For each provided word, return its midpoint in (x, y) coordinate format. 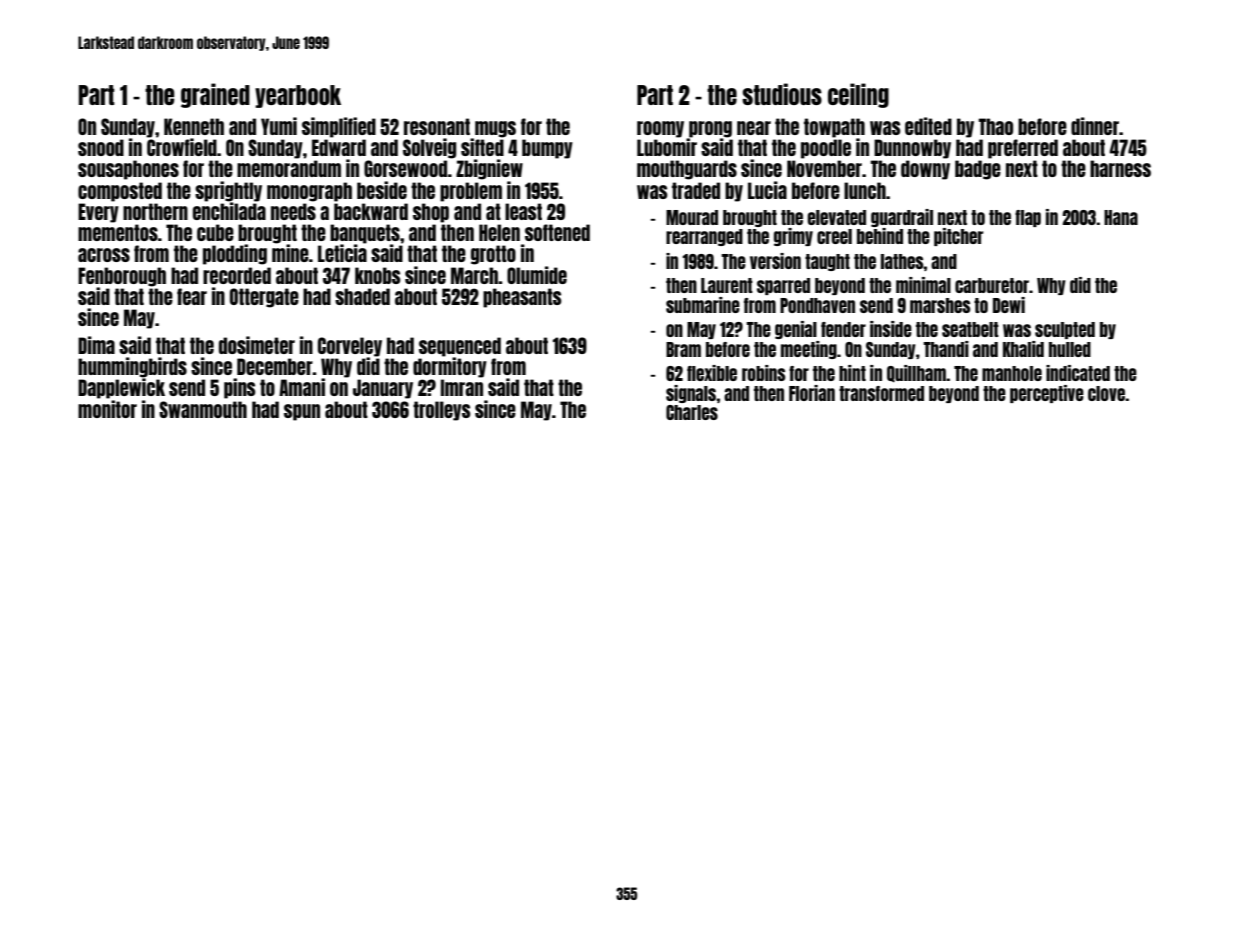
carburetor (992, 285)
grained (215, 95)
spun (302, 412)
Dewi (1009, 305)
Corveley (350, 347)
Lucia (767, 190)
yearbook (298, 96)
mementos (118, 232)
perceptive (1047, 394)
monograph (309, 192)
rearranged (704, 237)
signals (691, 394)
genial (796, 330)
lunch (865, 190)
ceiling (858, 95)
